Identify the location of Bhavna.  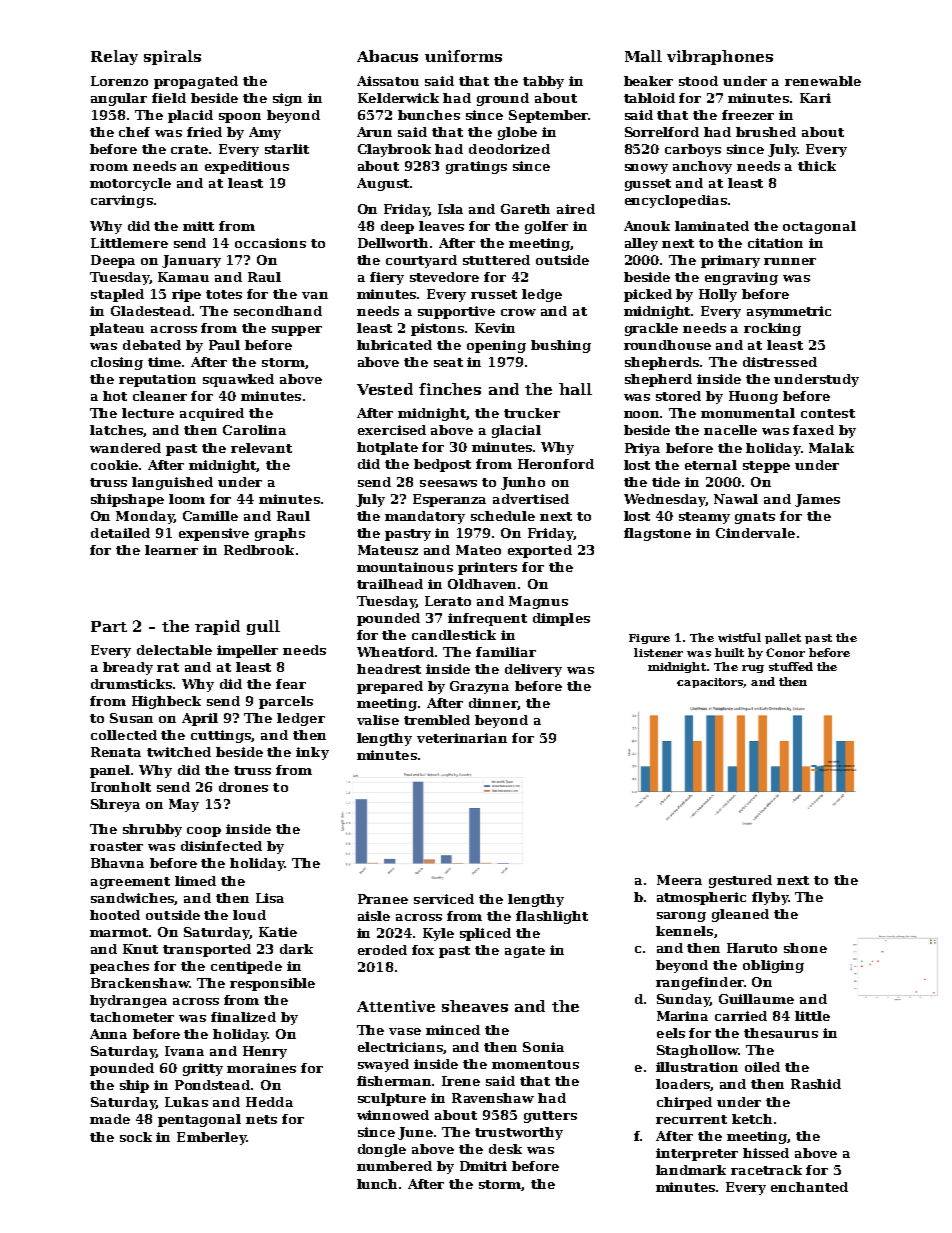
(117, 863).
